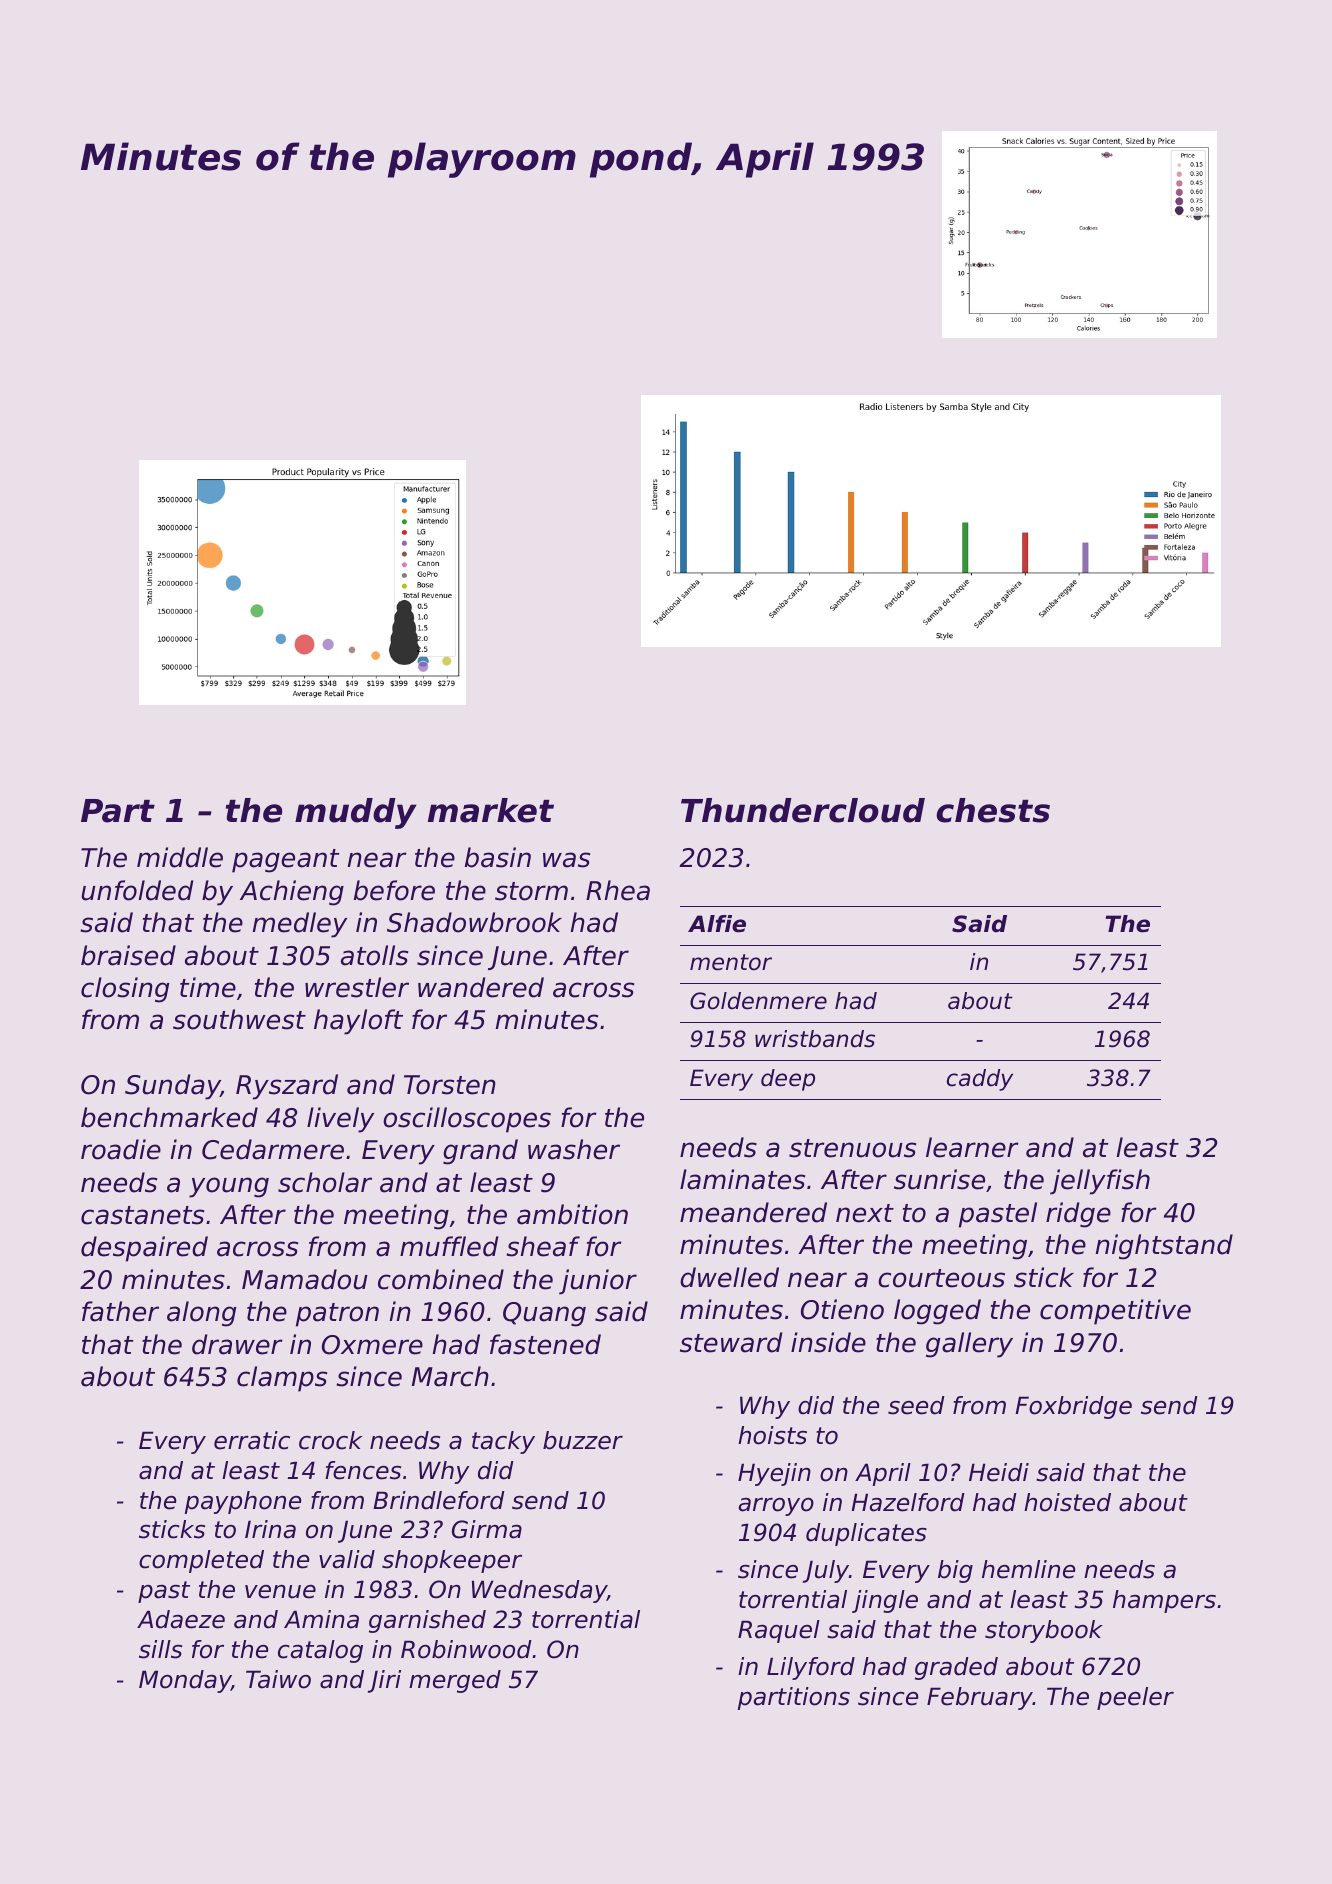  What do you see at coordinates (441, 1279) in the screenshot?
I see `combined` at bounding box center [441, 1279].
